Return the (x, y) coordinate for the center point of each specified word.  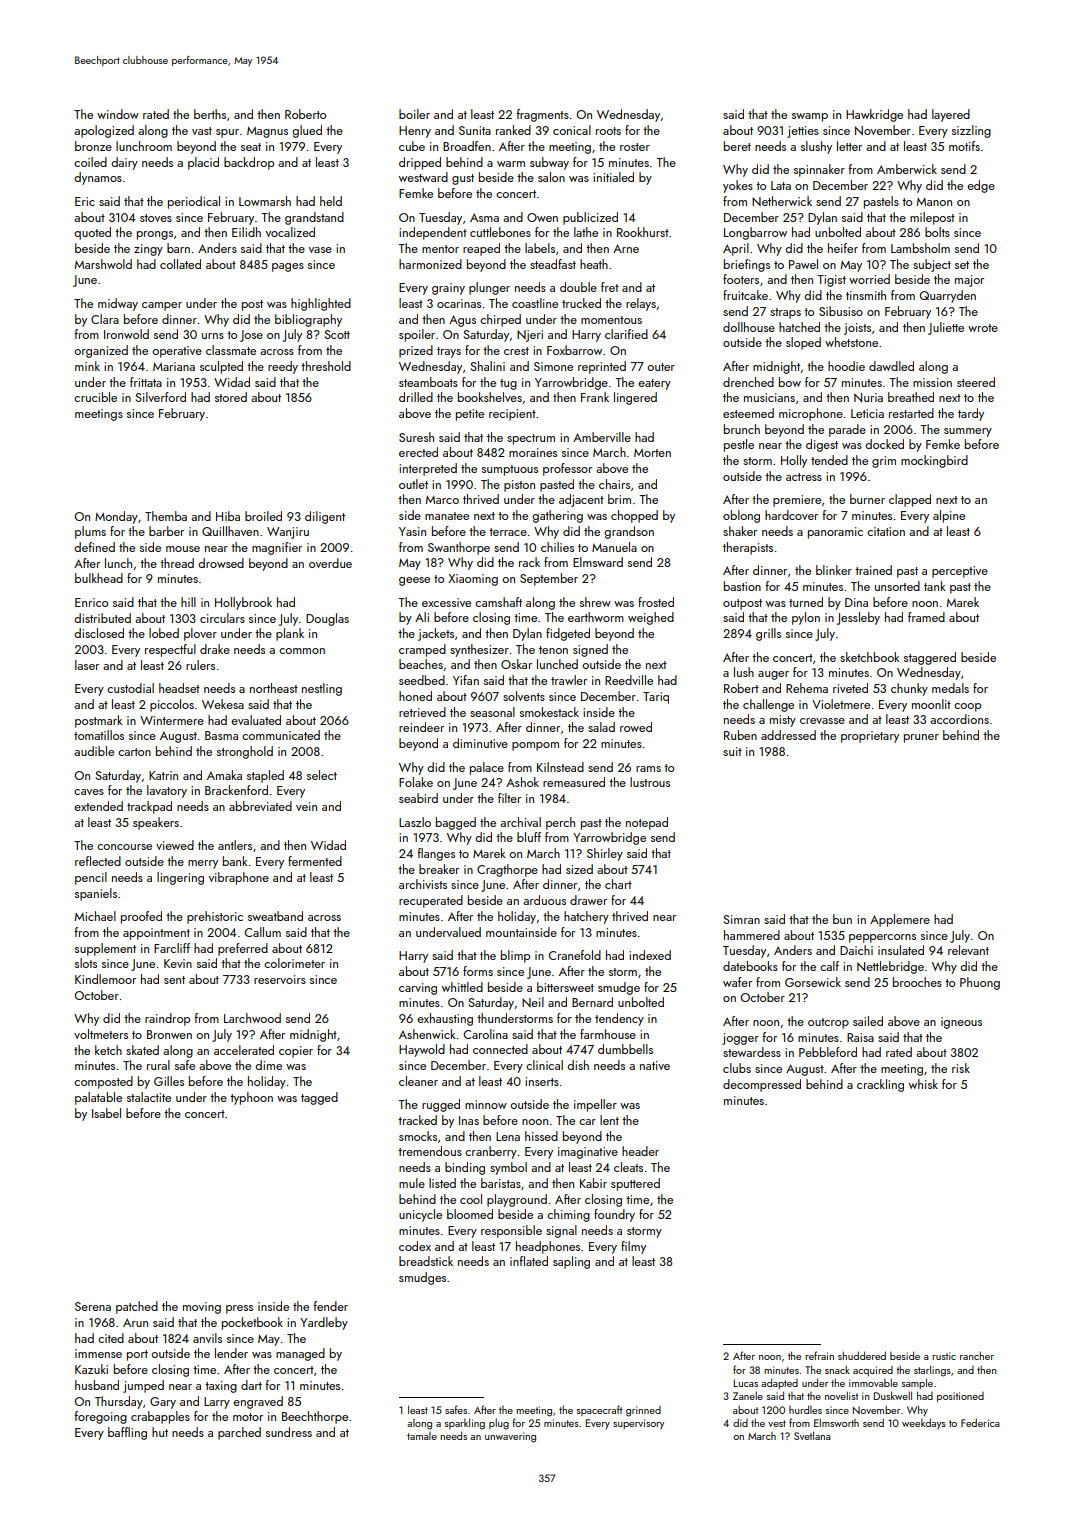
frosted (656, 602)
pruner (921, 738)
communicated (281, 735)
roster (635, 147)
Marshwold (103, 264)
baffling (127, 1433)
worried (869, 279)
